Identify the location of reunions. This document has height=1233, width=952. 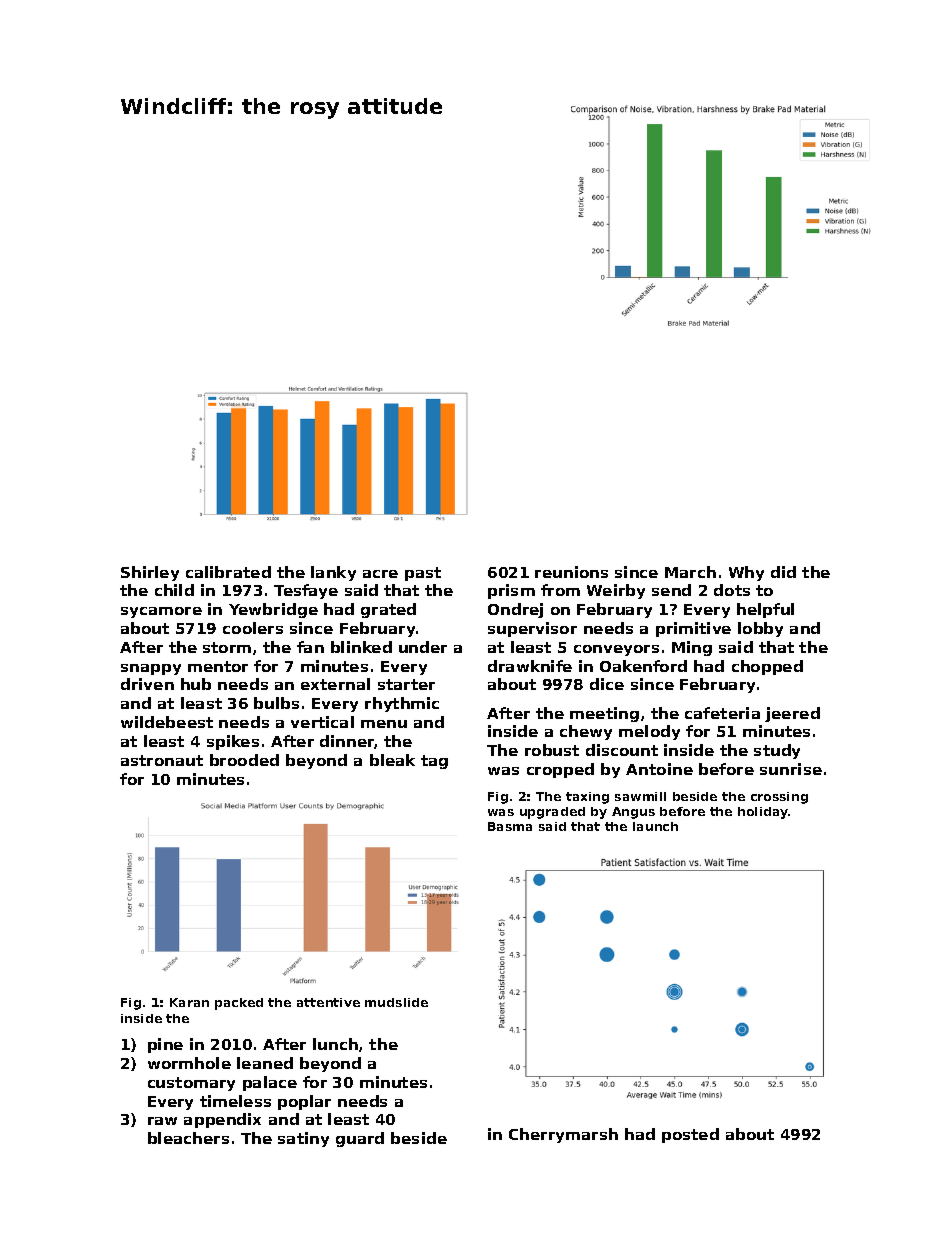
(571, 572).
